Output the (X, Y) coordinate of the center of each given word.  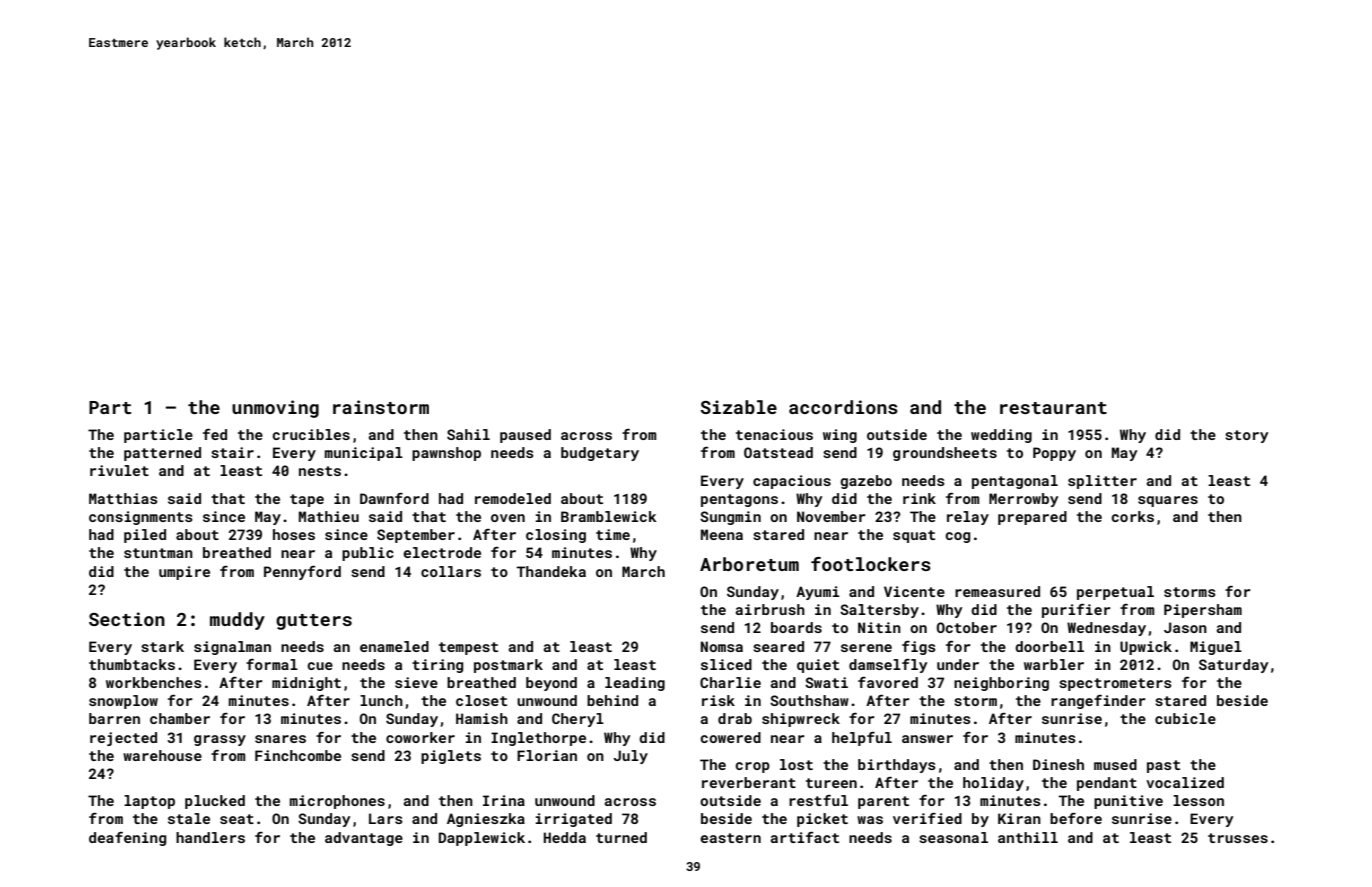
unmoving (275, 409)
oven (508, 518)
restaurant (1053, 408)
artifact (805, 837)
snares (280, 739)
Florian (547, 755)
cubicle (1185, 718)
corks (1132, 516)
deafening (127, 839)
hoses (294, 534)
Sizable (738, 407)
